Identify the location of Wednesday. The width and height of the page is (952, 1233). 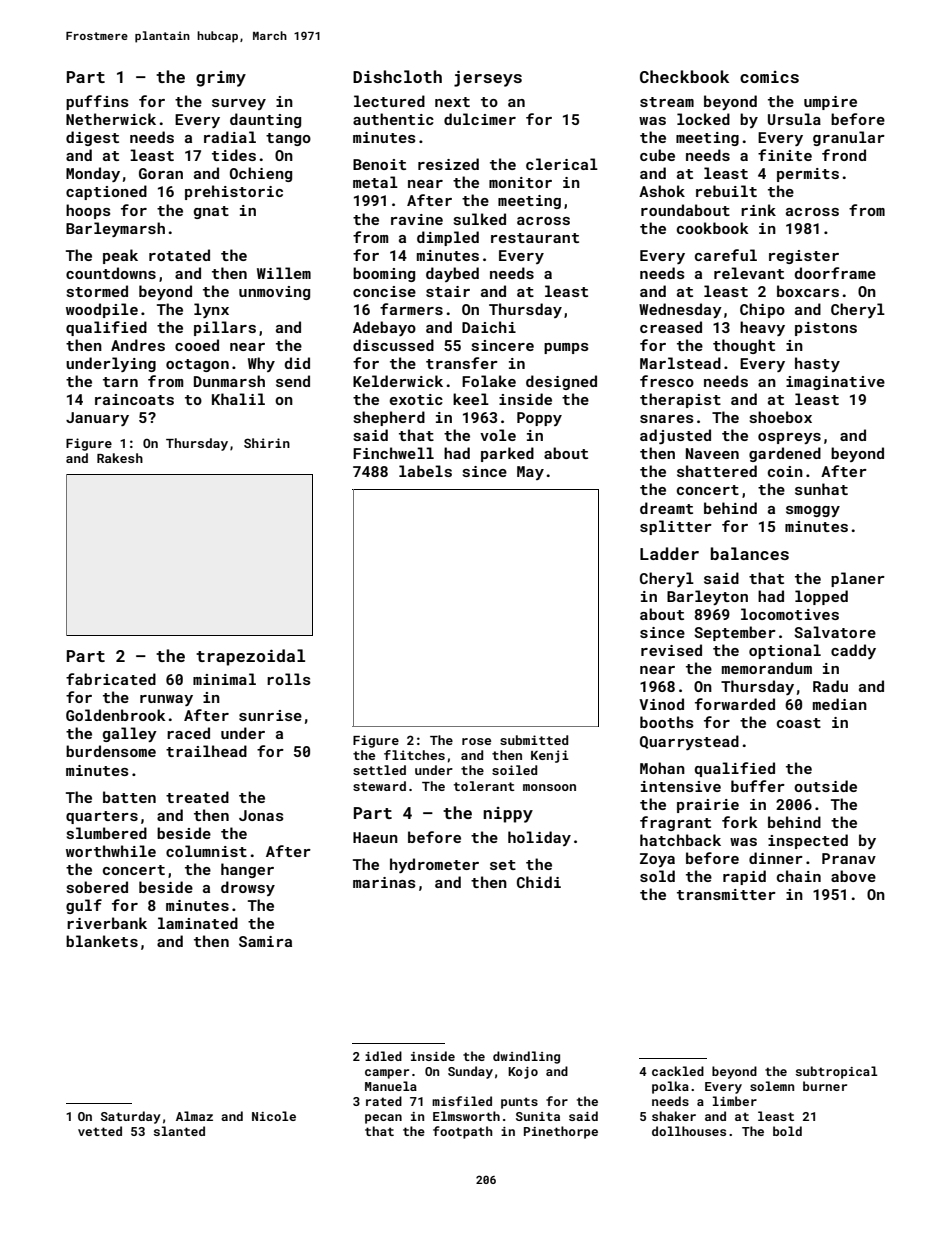
(680, 310).
